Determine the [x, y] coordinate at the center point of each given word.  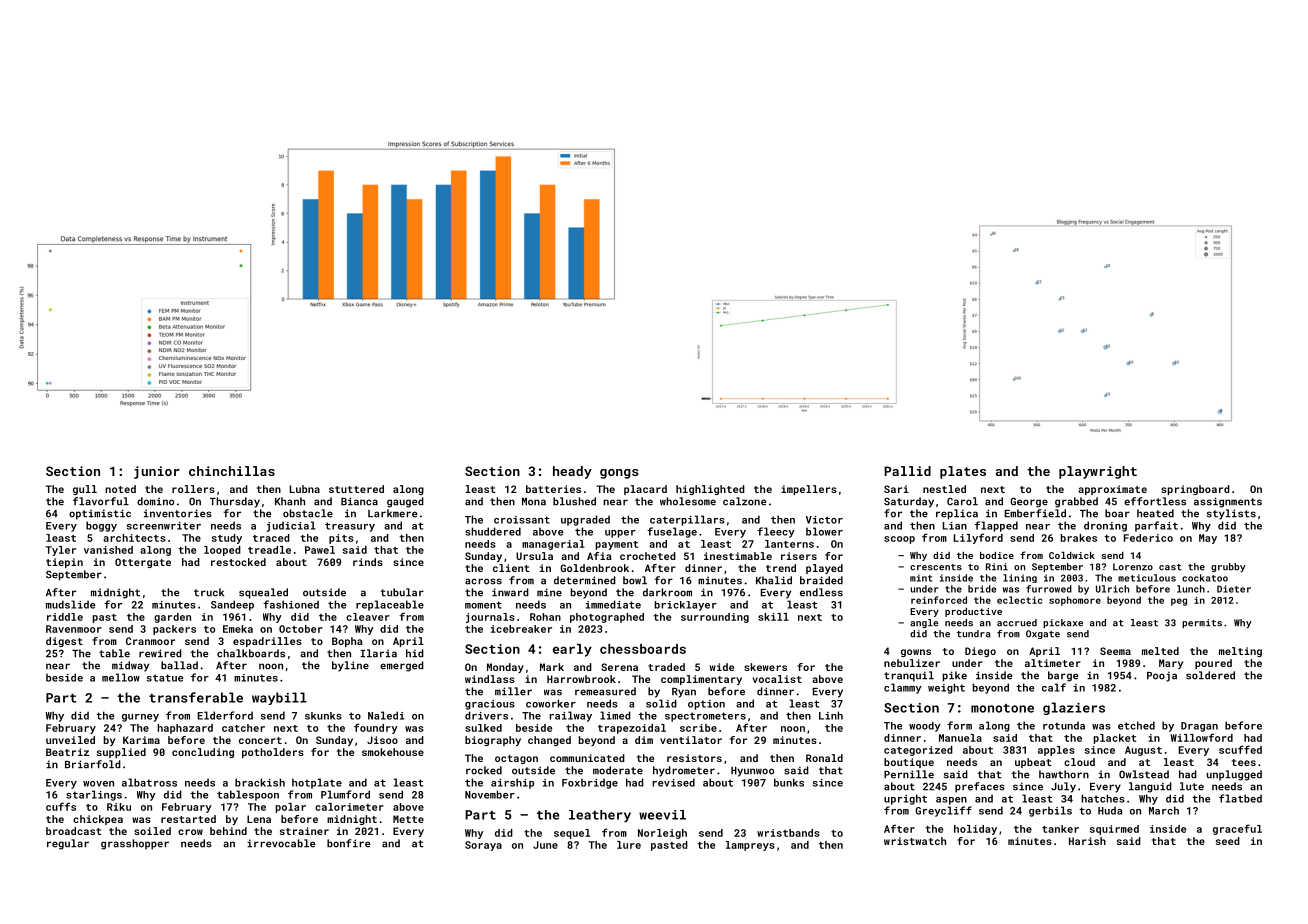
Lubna [305, 489]
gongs [619, 474]
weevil [662, 815]
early [572, 650]
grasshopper [135, 844]
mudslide [71, 604]
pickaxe [1063, 623]
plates [963, 472]
